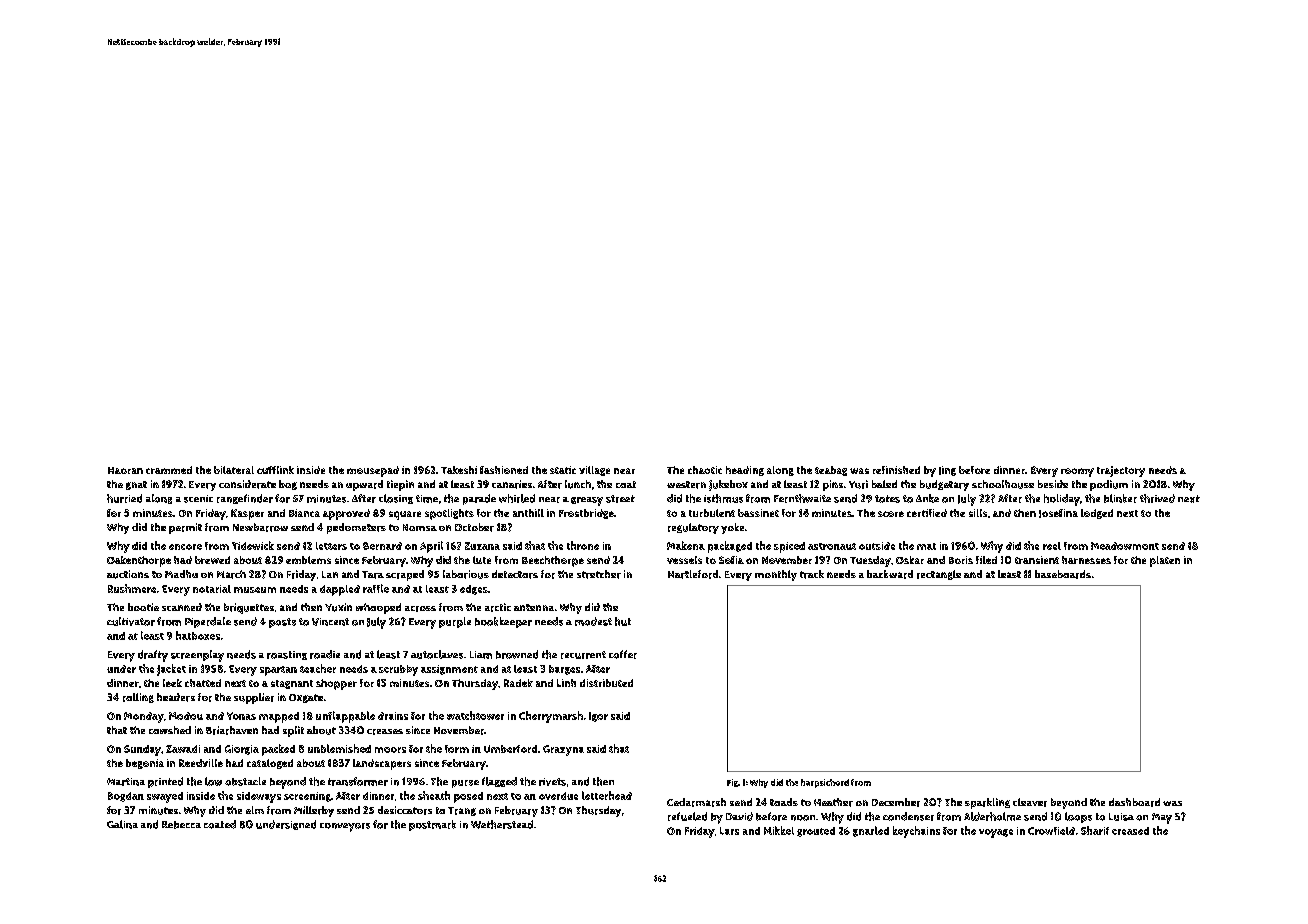 The height and width of the page is (924, 1308). I want to click on baseboards, so click(1063, 574).
